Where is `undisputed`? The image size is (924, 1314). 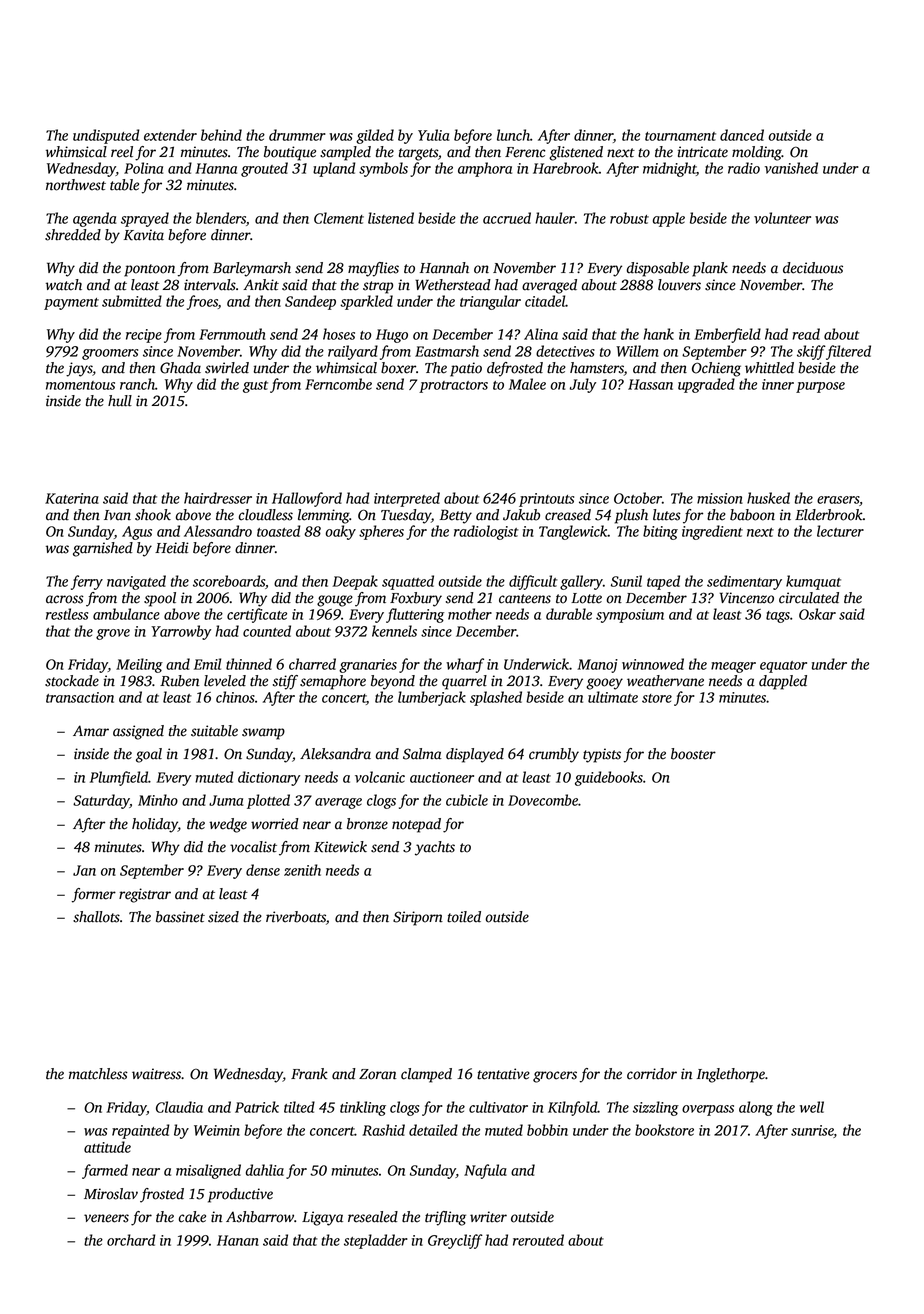
undisputed is located at coordinates (106, 136).
